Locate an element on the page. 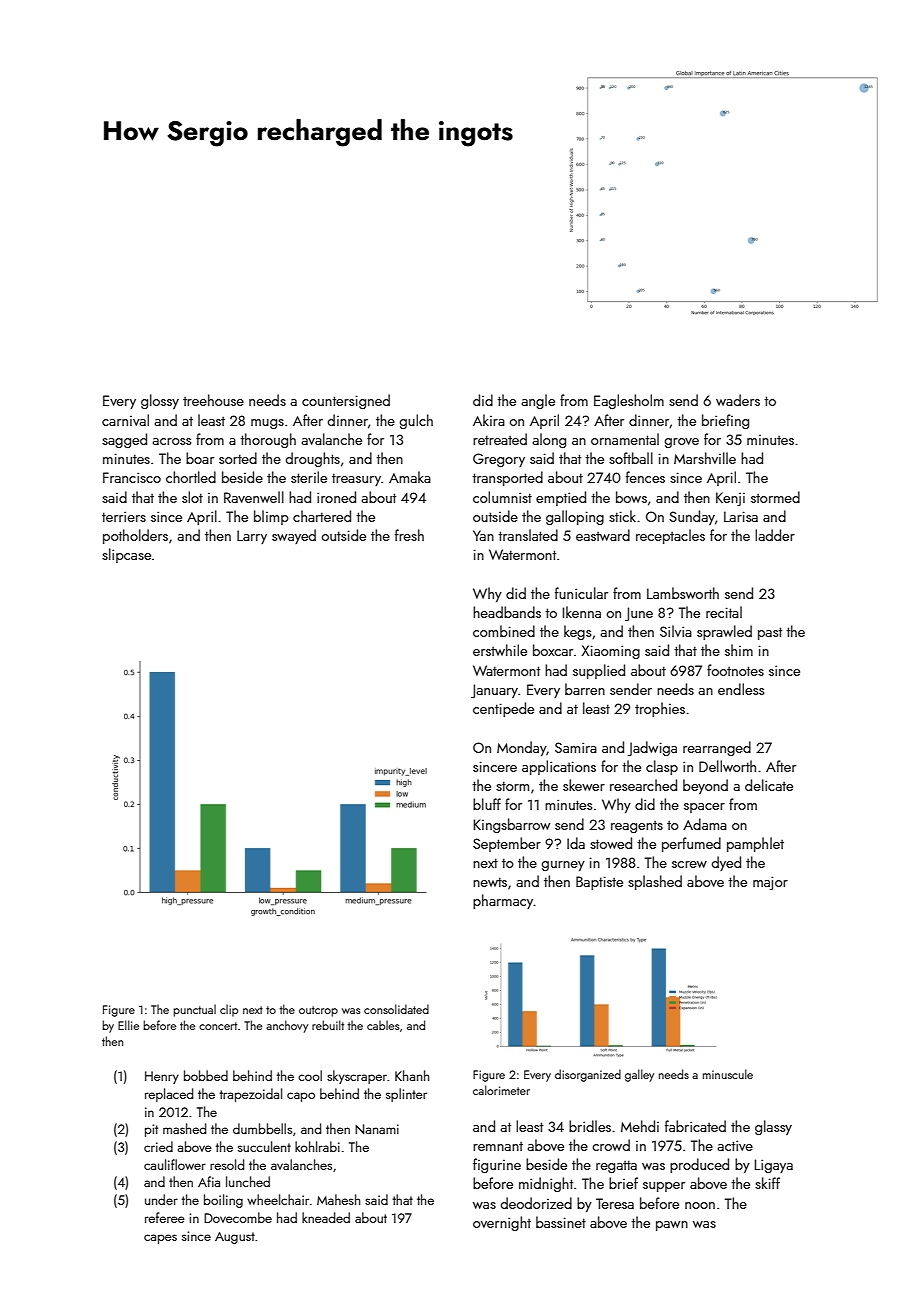  pawn is located at coordinates (672, 1226).
